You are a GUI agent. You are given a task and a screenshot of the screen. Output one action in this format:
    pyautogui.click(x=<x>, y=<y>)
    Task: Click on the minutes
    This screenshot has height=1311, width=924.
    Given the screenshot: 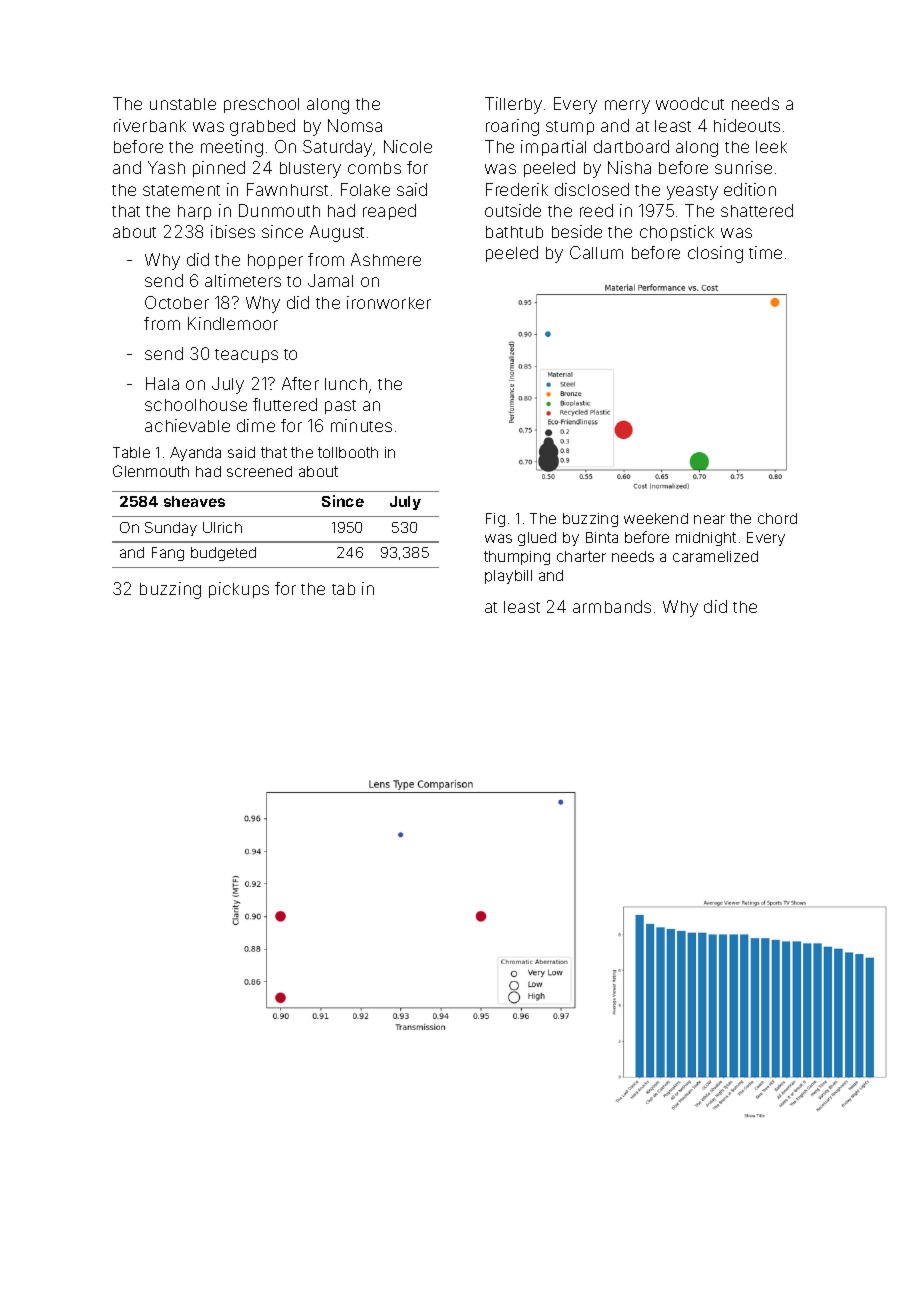 What is the action you would take?
    pyautogui.click(x=361, y=425)
